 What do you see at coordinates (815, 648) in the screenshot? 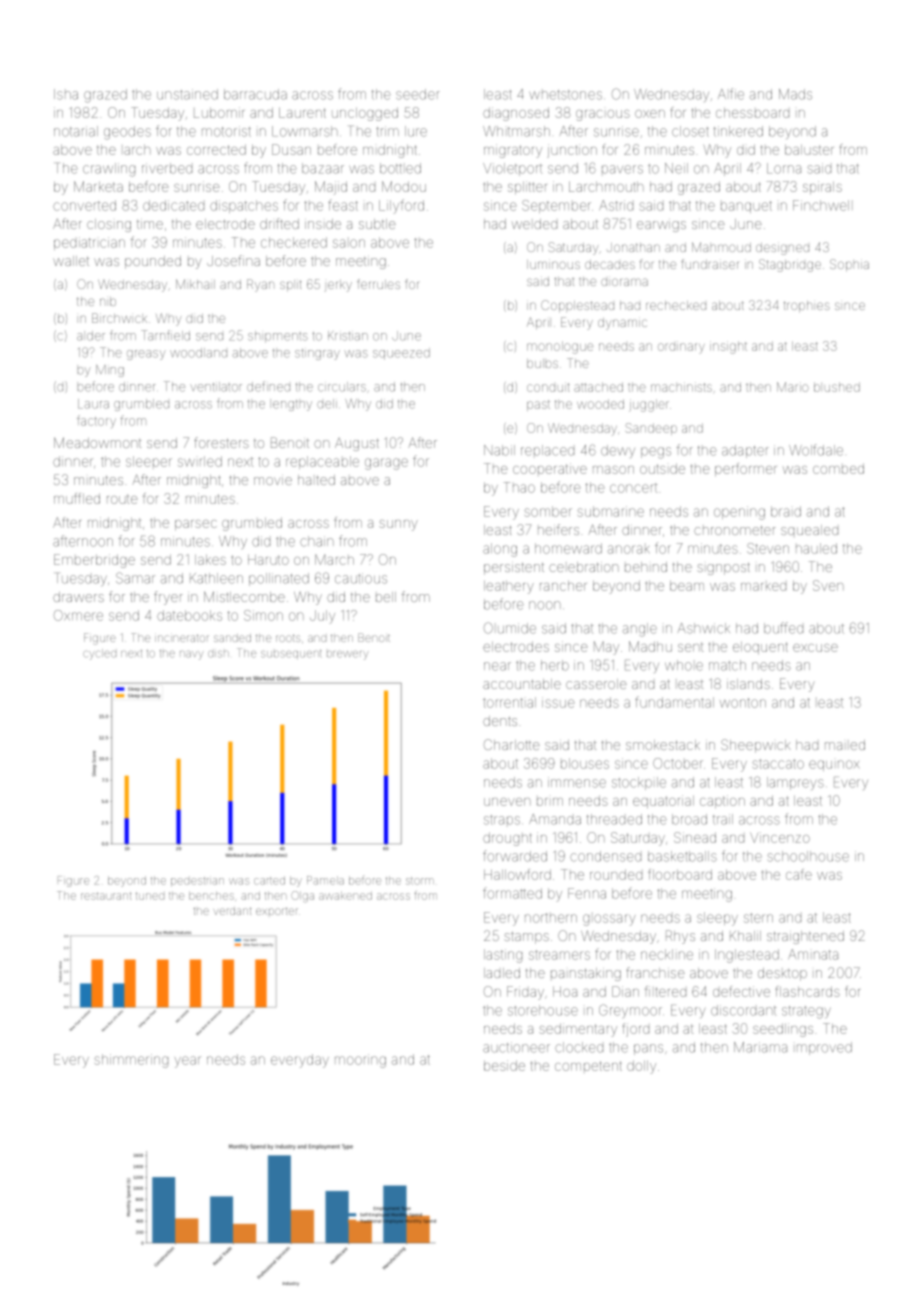
I see `excuse` at bounding box center [815, 648].
